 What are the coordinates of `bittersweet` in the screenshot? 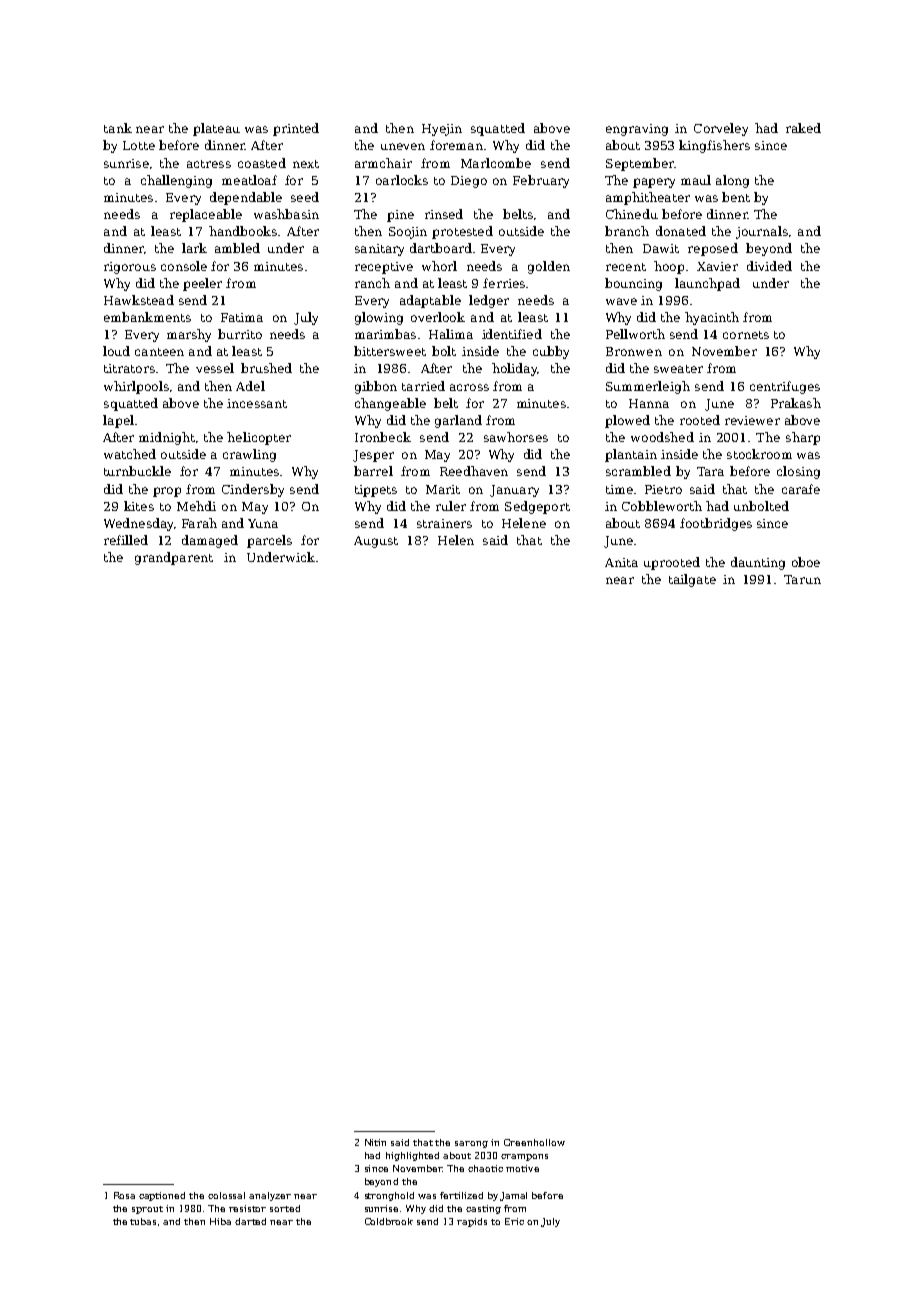 It's located at (390, 351).
